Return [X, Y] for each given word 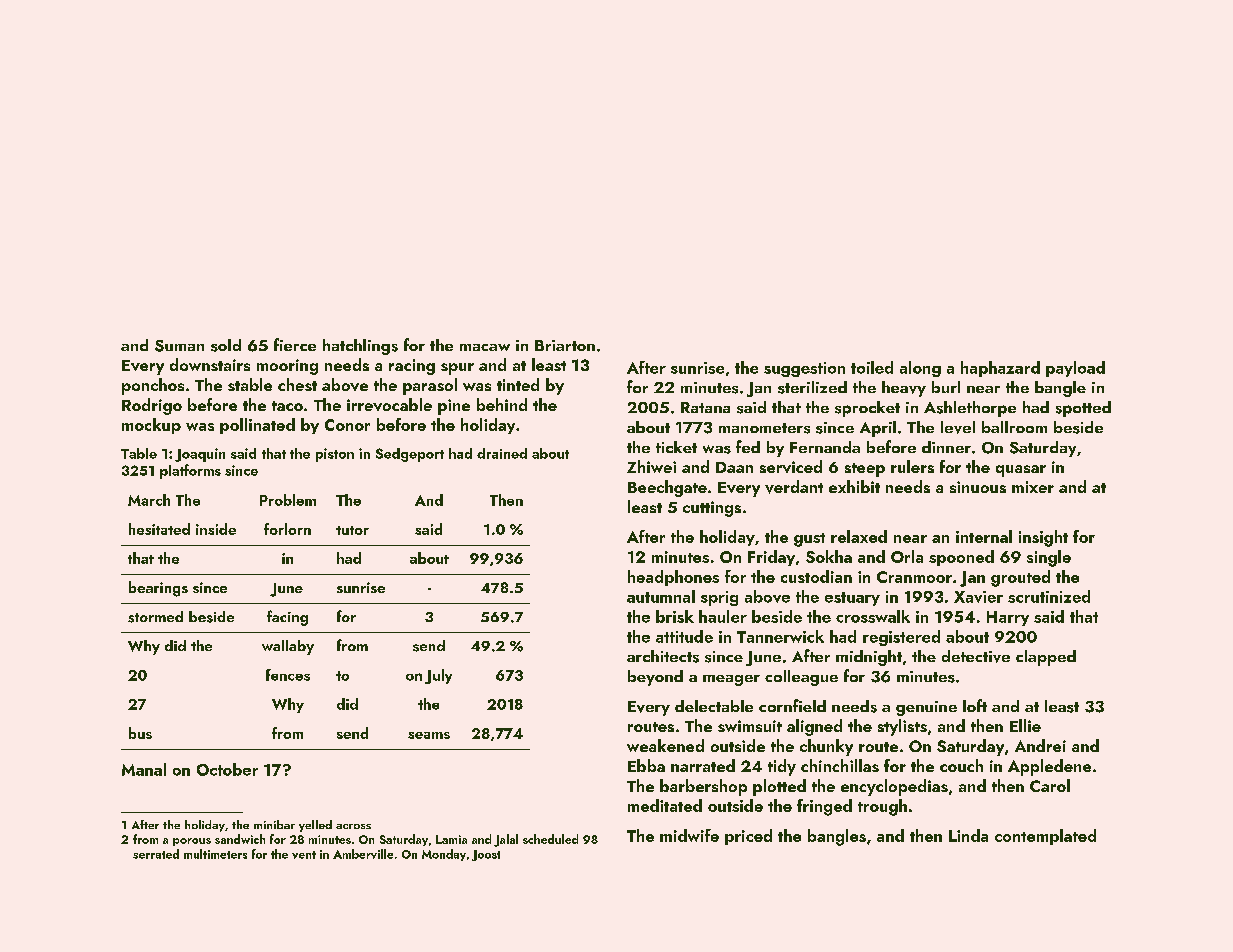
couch [961, 765]
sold [226, 345]
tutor [352, 530]
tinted [518, 384]
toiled [872, 367]
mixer [1033, 487]
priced [748, 837]
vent [304, 855]
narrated [703, 765]
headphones [673, 578]
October [227, 769]
